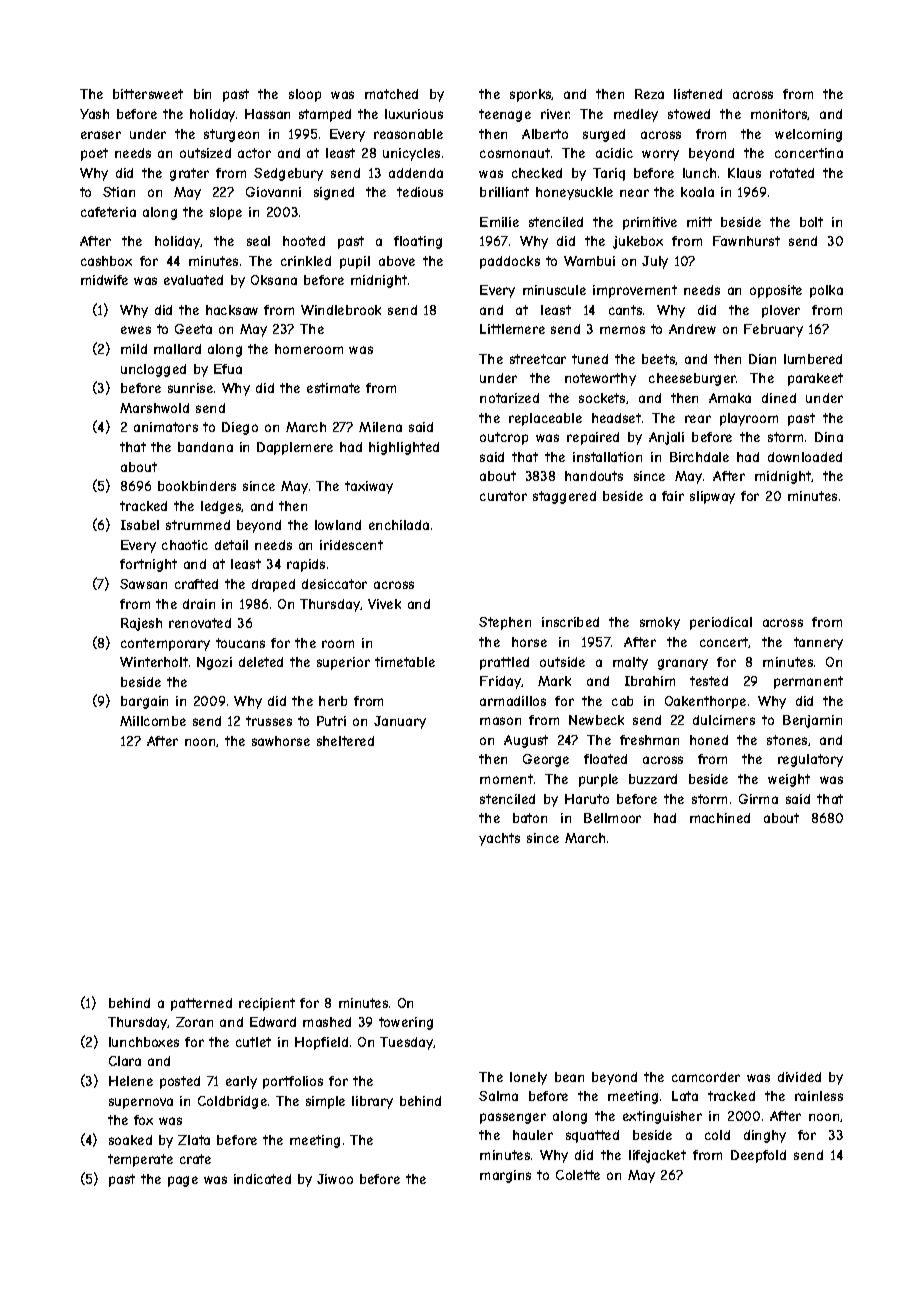 This screenshot has height=1314, width=924. What do you see at coordinates (399, 525) in the screenshot?
I see `enchilada` at bounding box center [399, 525].
